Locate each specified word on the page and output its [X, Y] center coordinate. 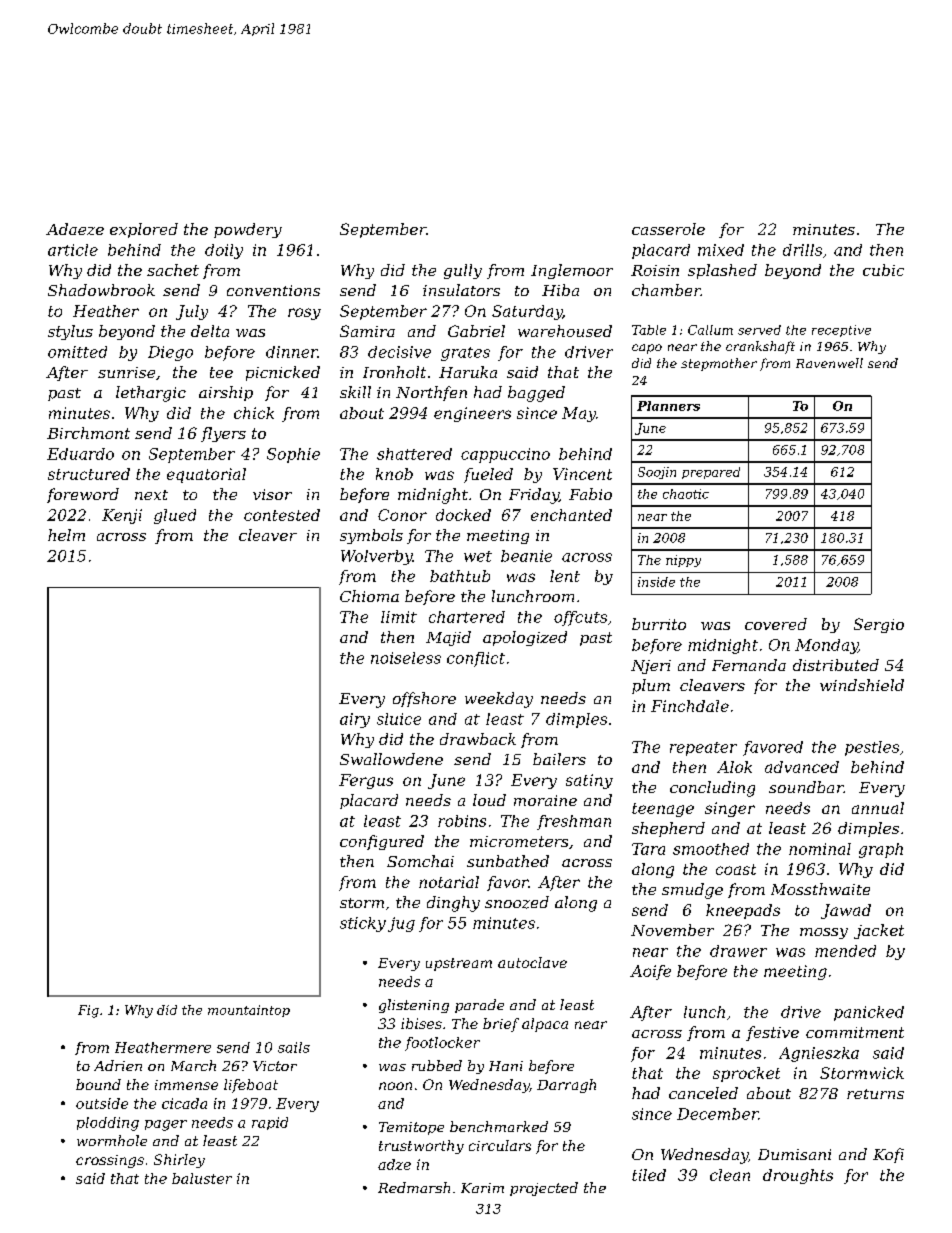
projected [544, 1189]
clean [730, 1175]
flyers [223, 434]
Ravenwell [829, 363]
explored [144, 230]
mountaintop [249, 1011]
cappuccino [505, 455]
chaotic [686, 494]
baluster [202, 1178]
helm [66, 535]
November [672, 930]
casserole [668, 229]
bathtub [460, 576]
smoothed [711, 849]
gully [463, 271]
